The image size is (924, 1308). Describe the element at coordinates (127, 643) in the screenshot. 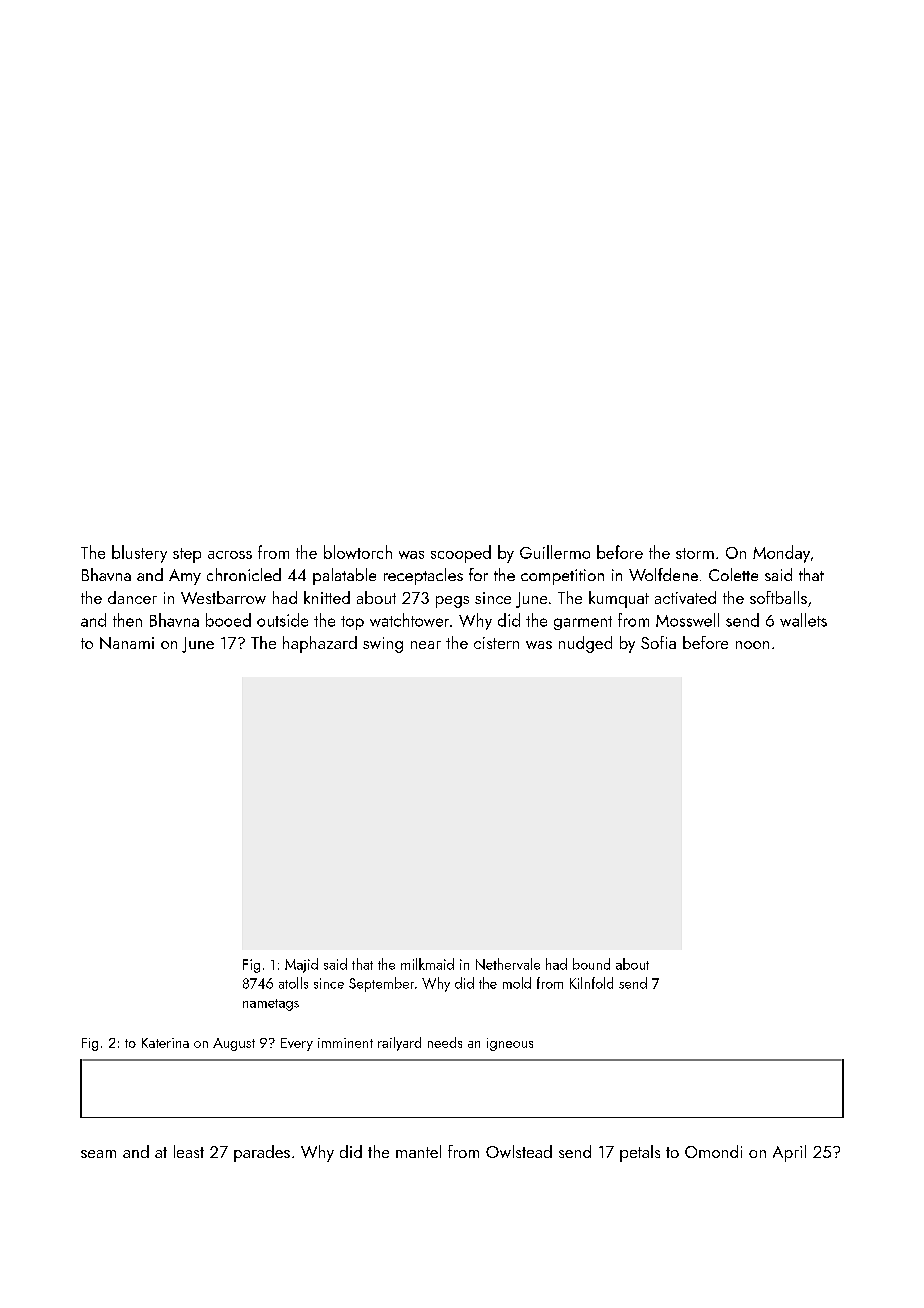

I see `Nanami` at that location.
